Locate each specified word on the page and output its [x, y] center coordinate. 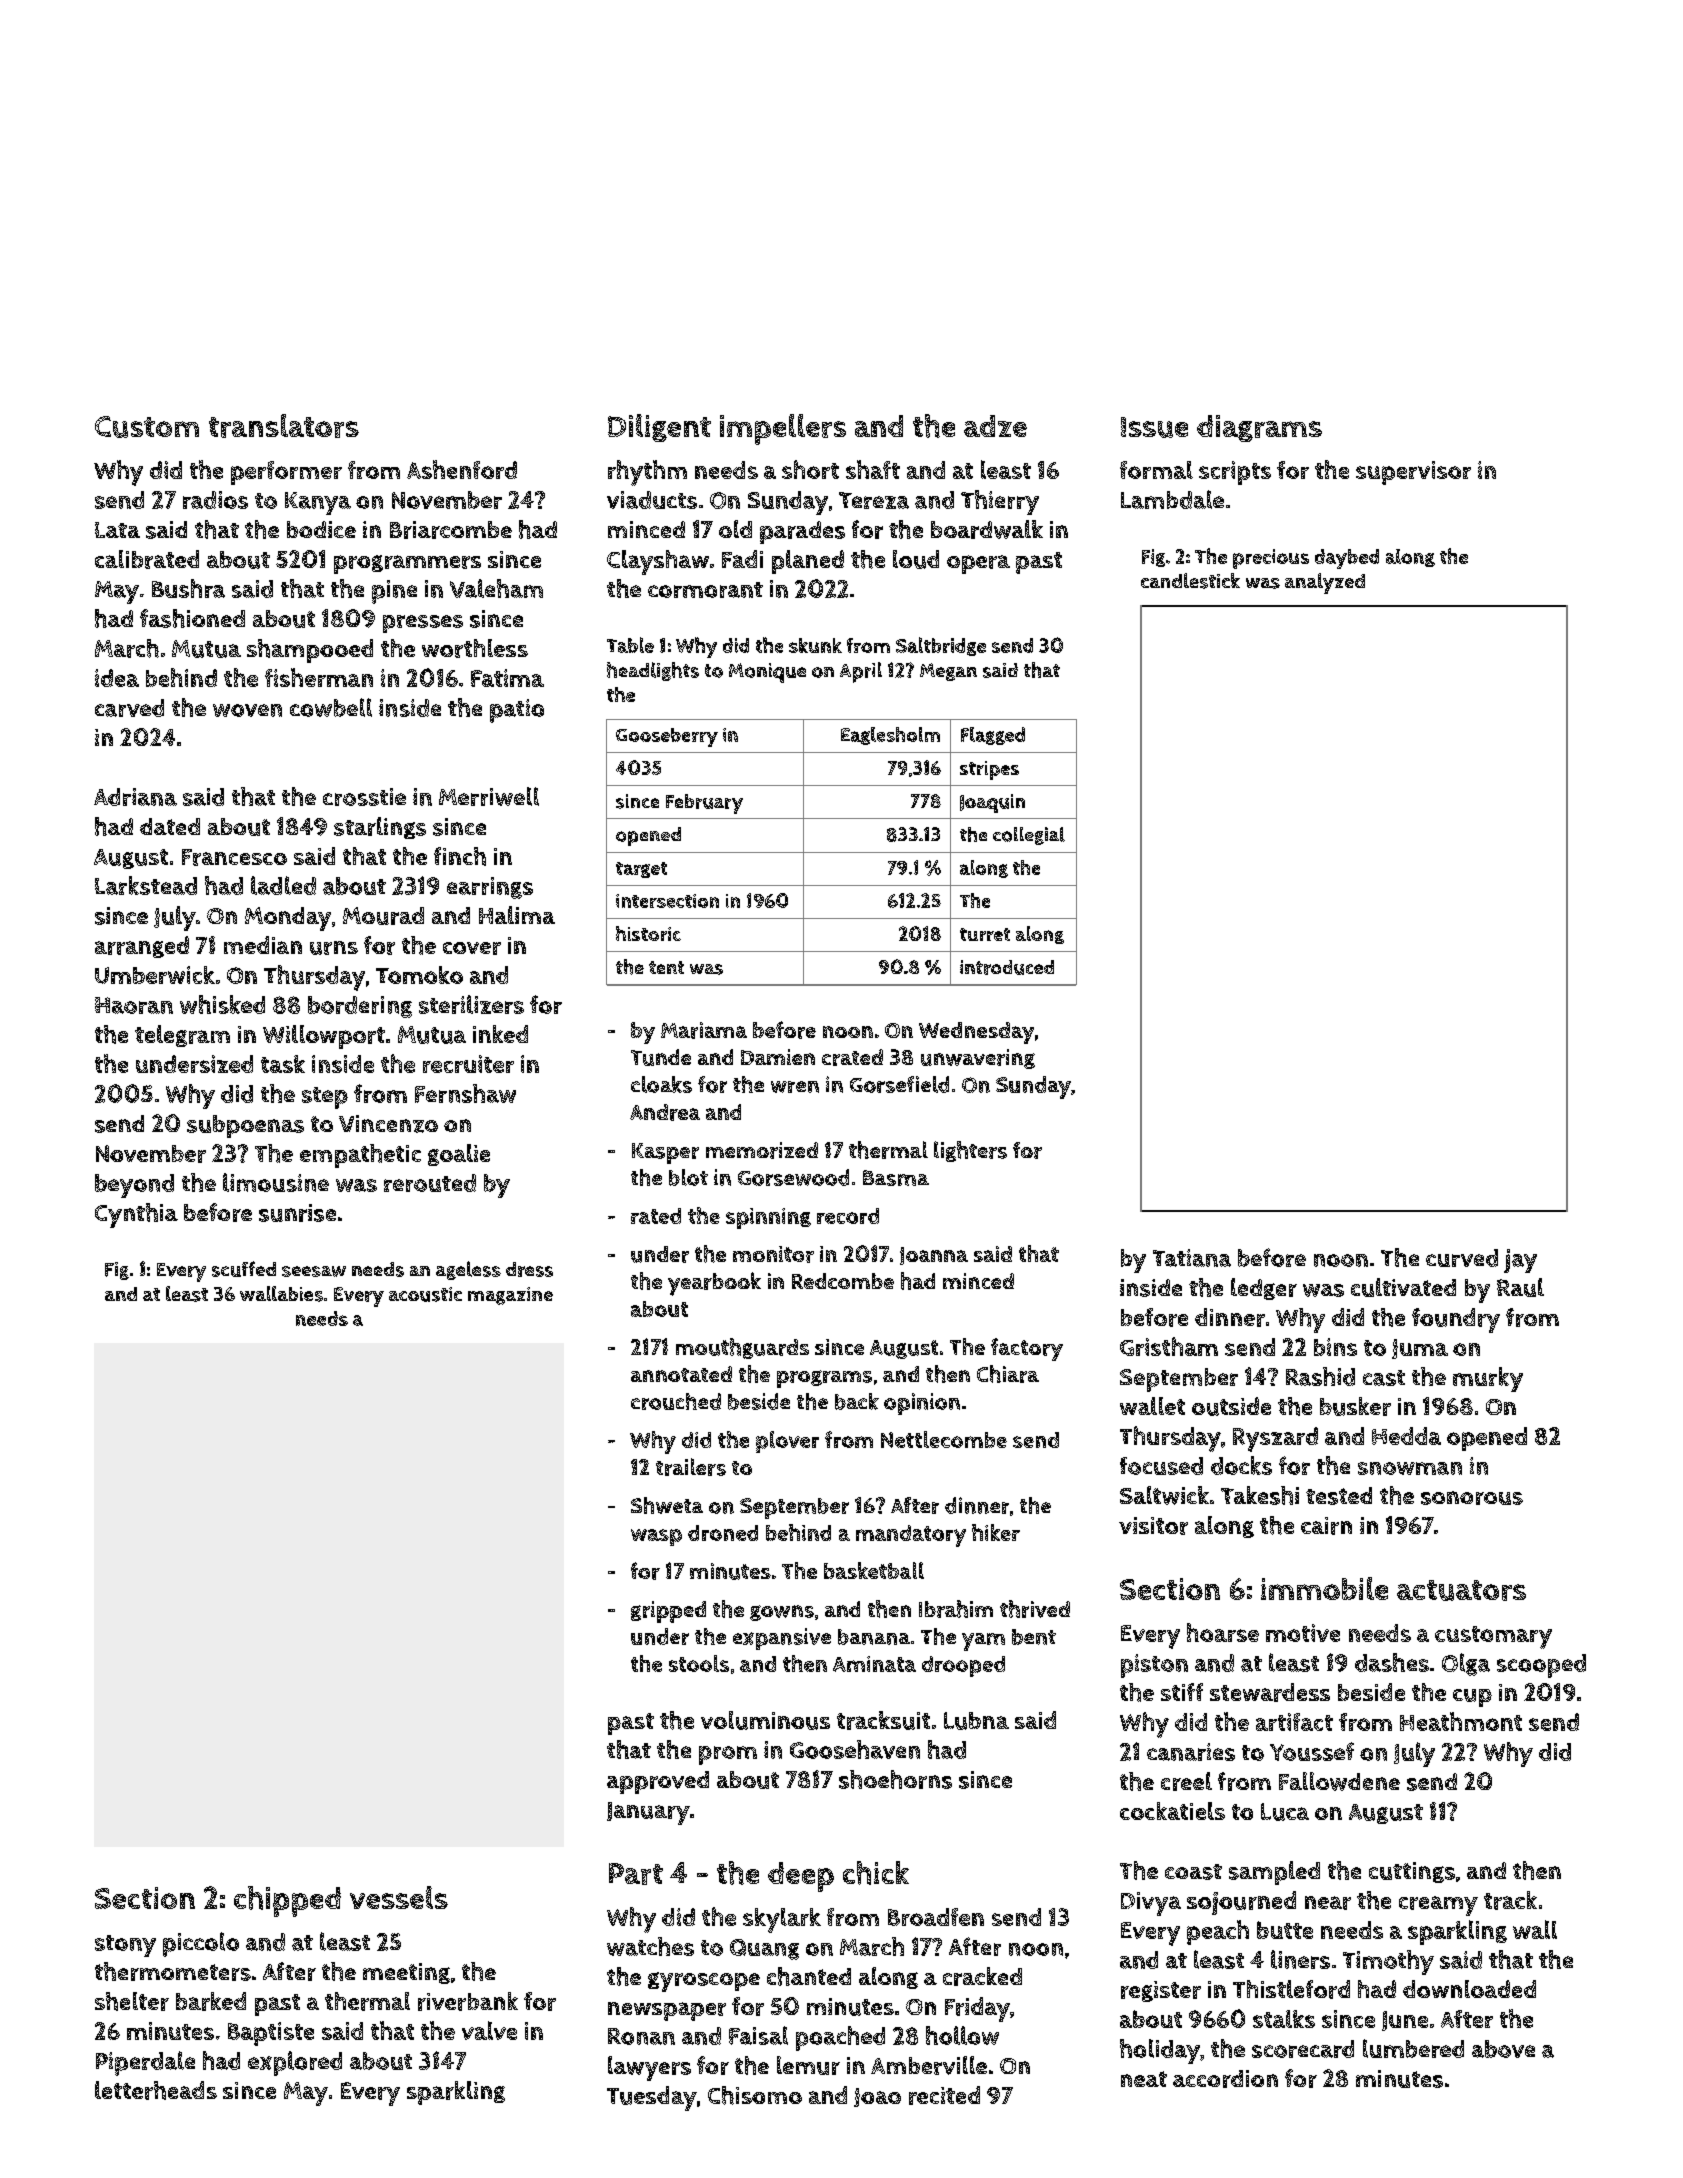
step [325, 1098]
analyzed [1325, 583]
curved [1462, 1258]
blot [688, 1177]
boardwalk [987, 529]
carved [129, 708]
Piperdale [145, 2063]
